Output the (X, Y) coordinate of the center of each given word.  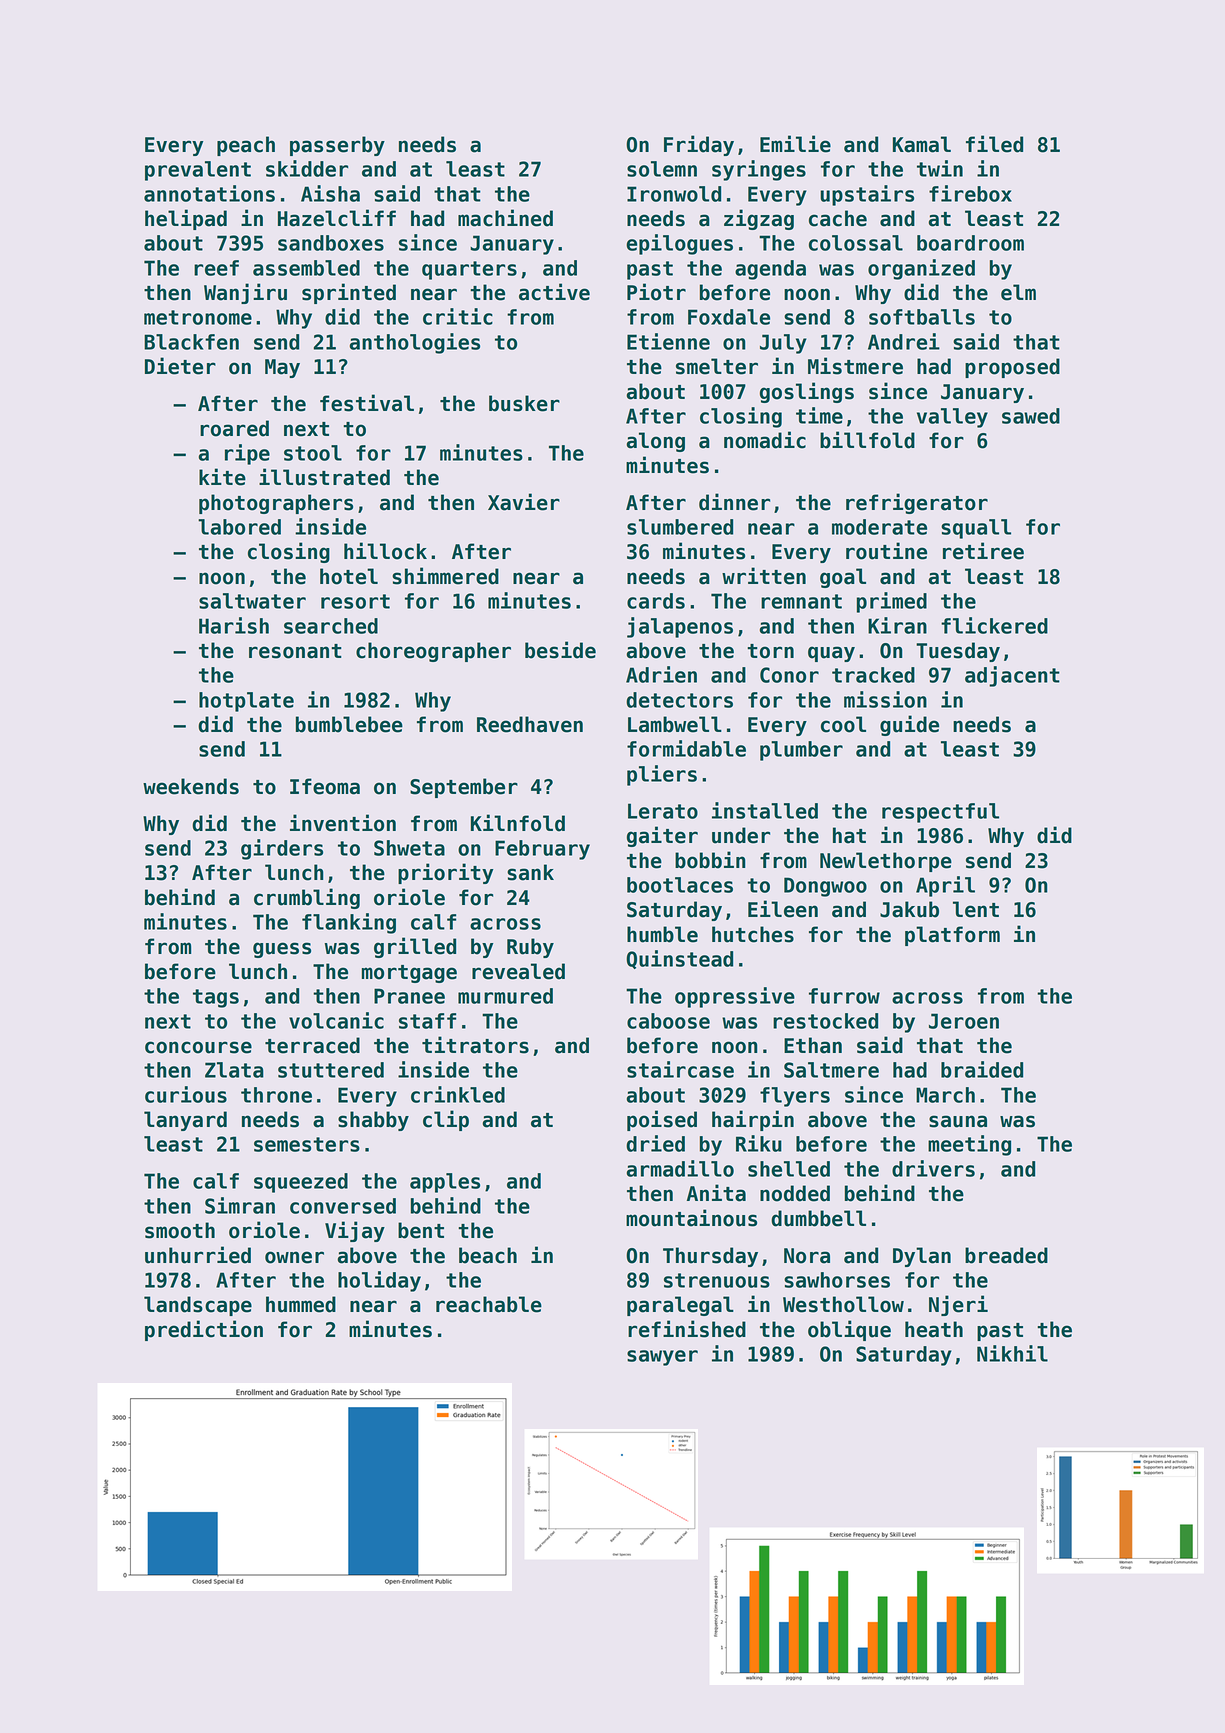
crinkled (458, 1094)
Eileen (783, 909)
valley (952, 418)
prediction (204, 1330)
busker (524, 403)
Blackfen (191, 342)
